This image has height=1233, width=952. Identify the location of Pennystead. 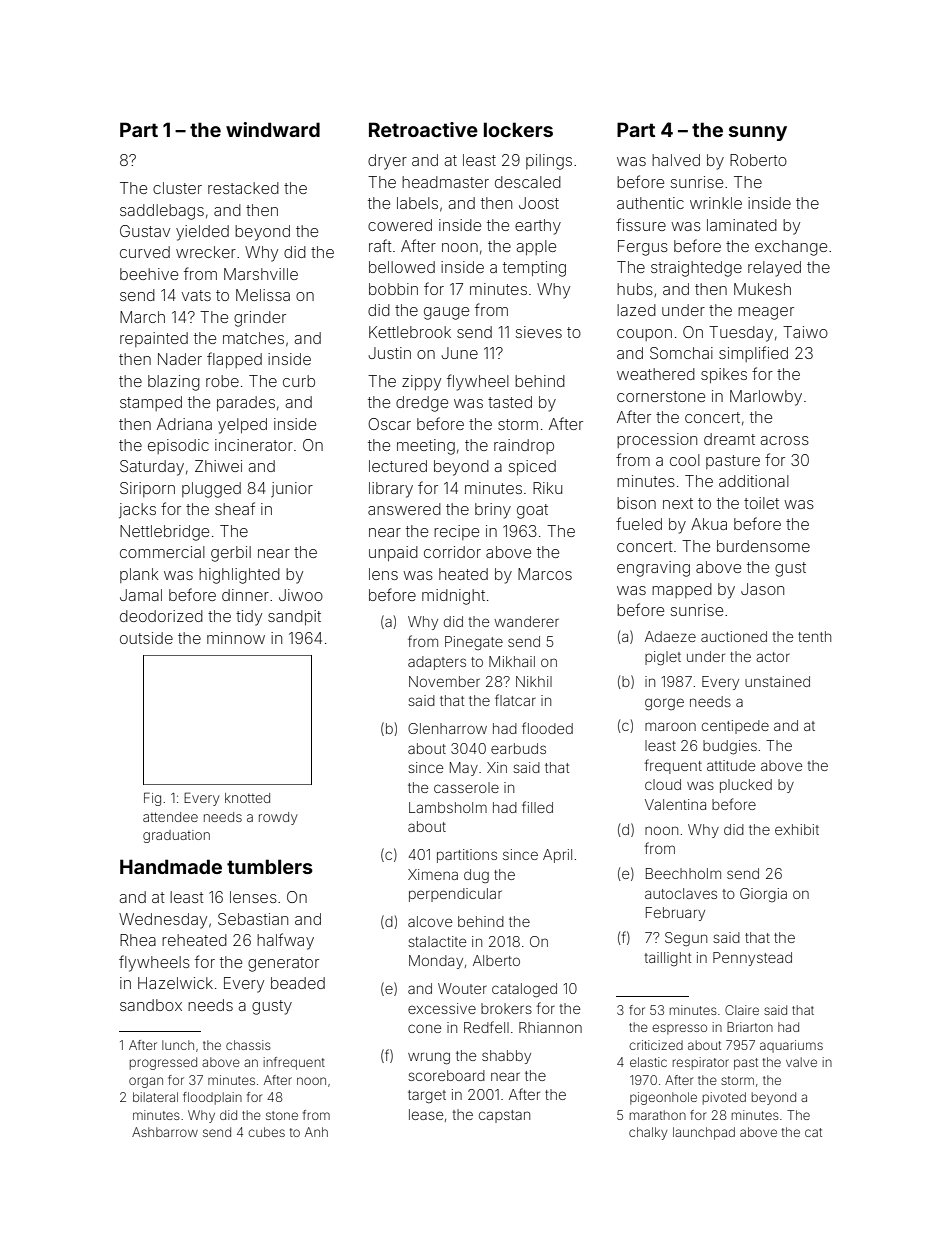
(752, 959).
